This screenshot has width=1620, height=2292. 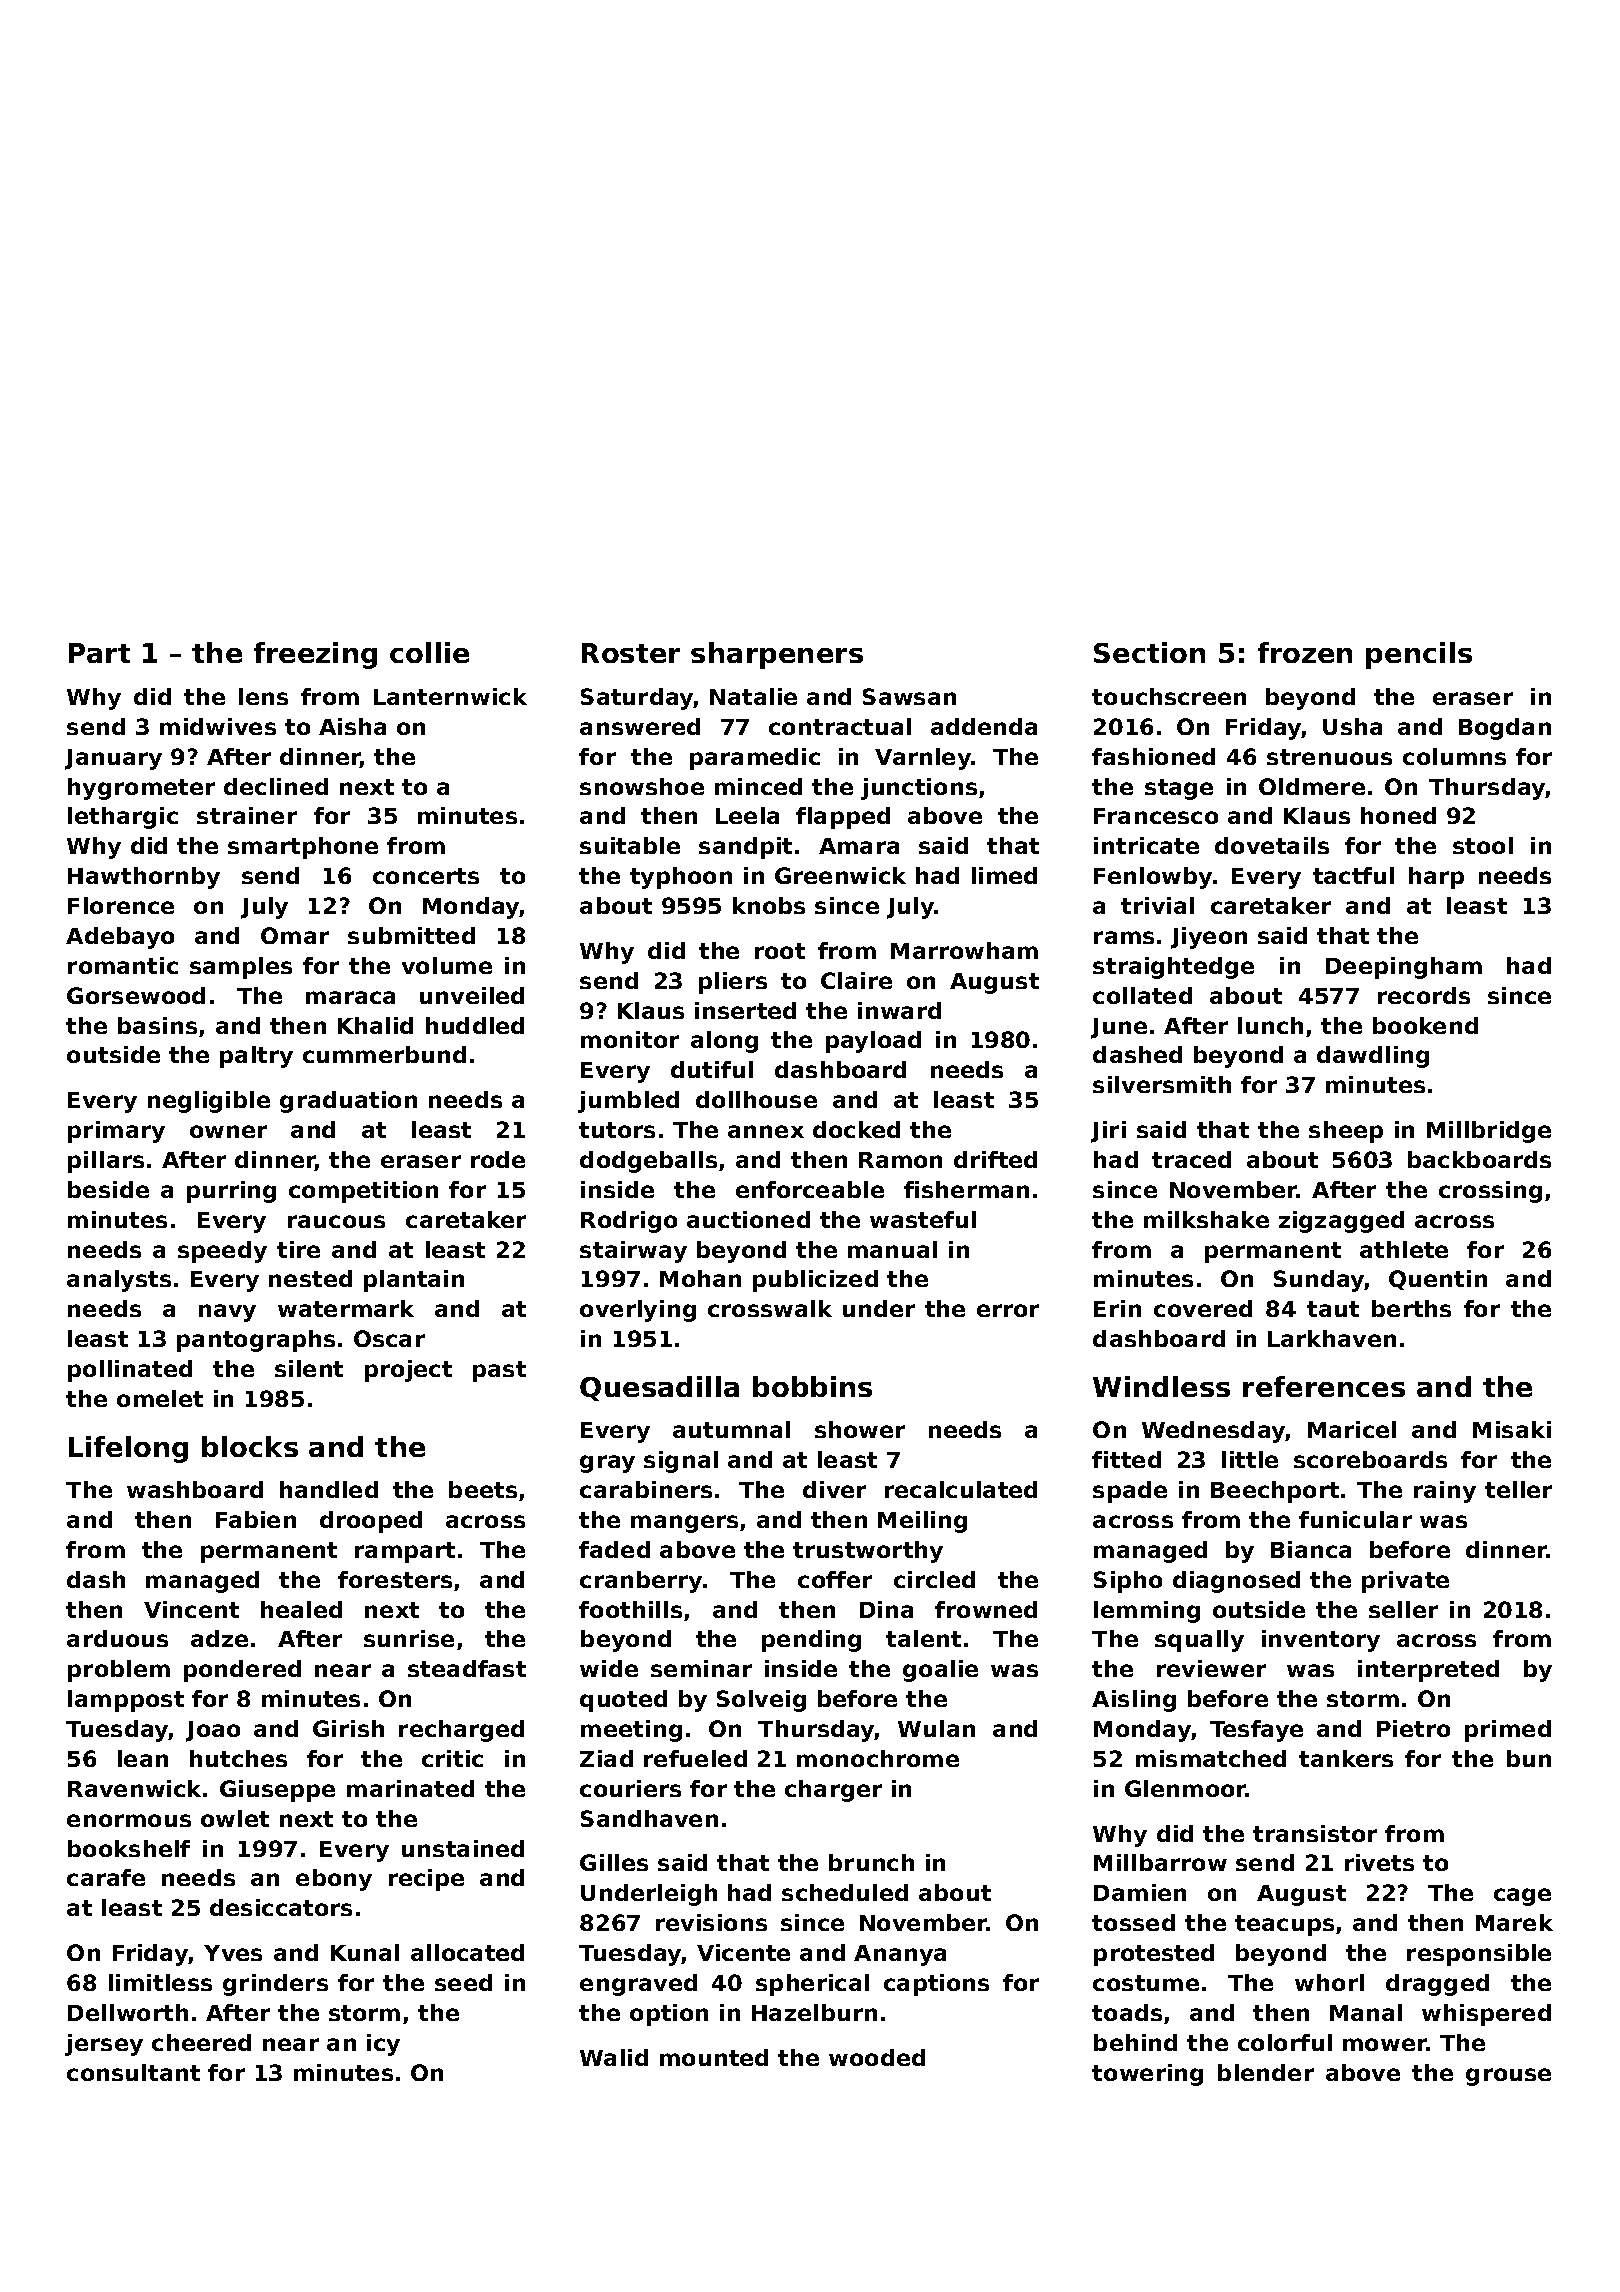 I want to click on icy, so click(x=383, y=2045).
